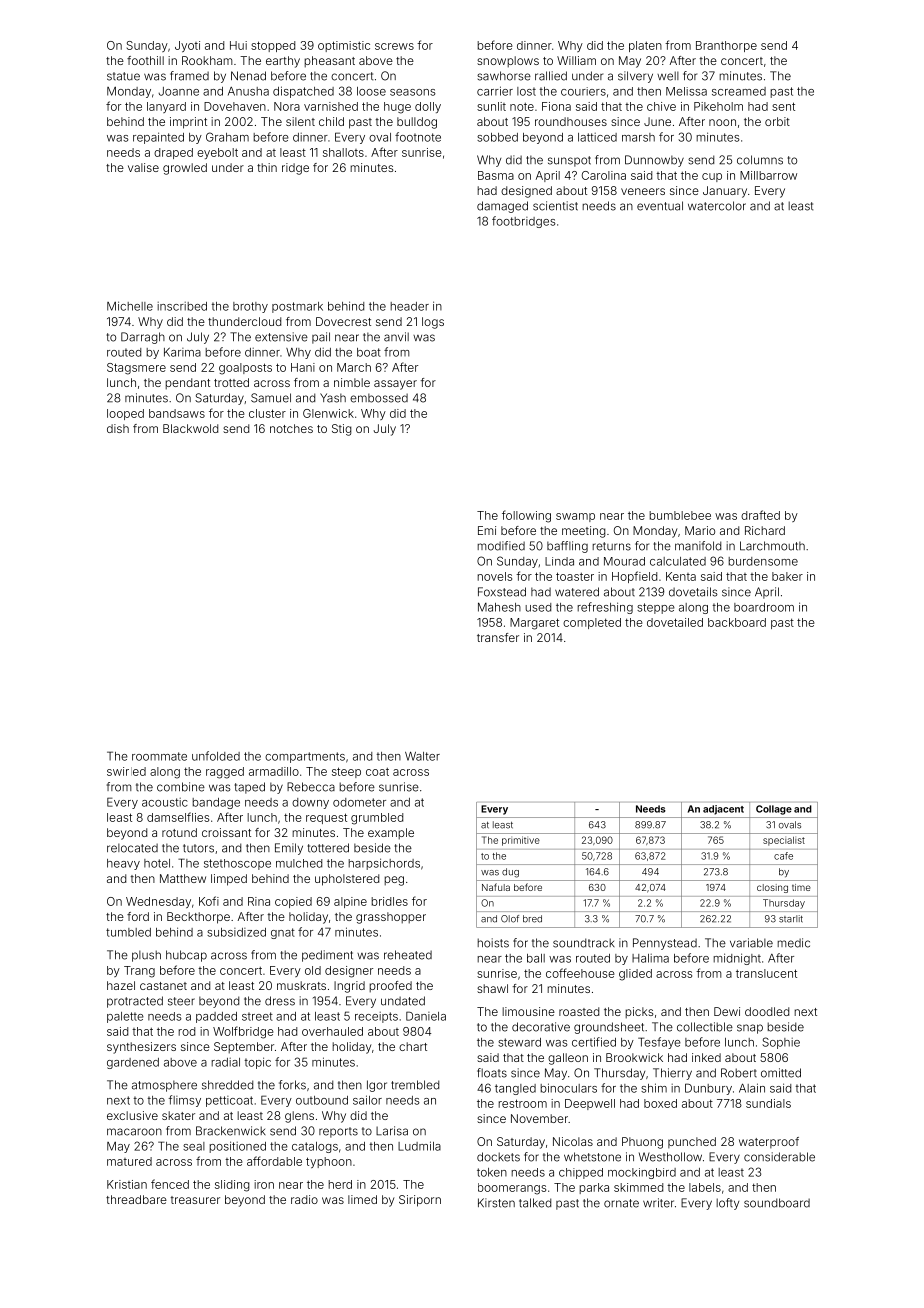 Image resolution: width=924 pixels, height=1308 pixels. Describe the element at coordinates (291, 428) in the screenshot. I see `notches` at that location.
